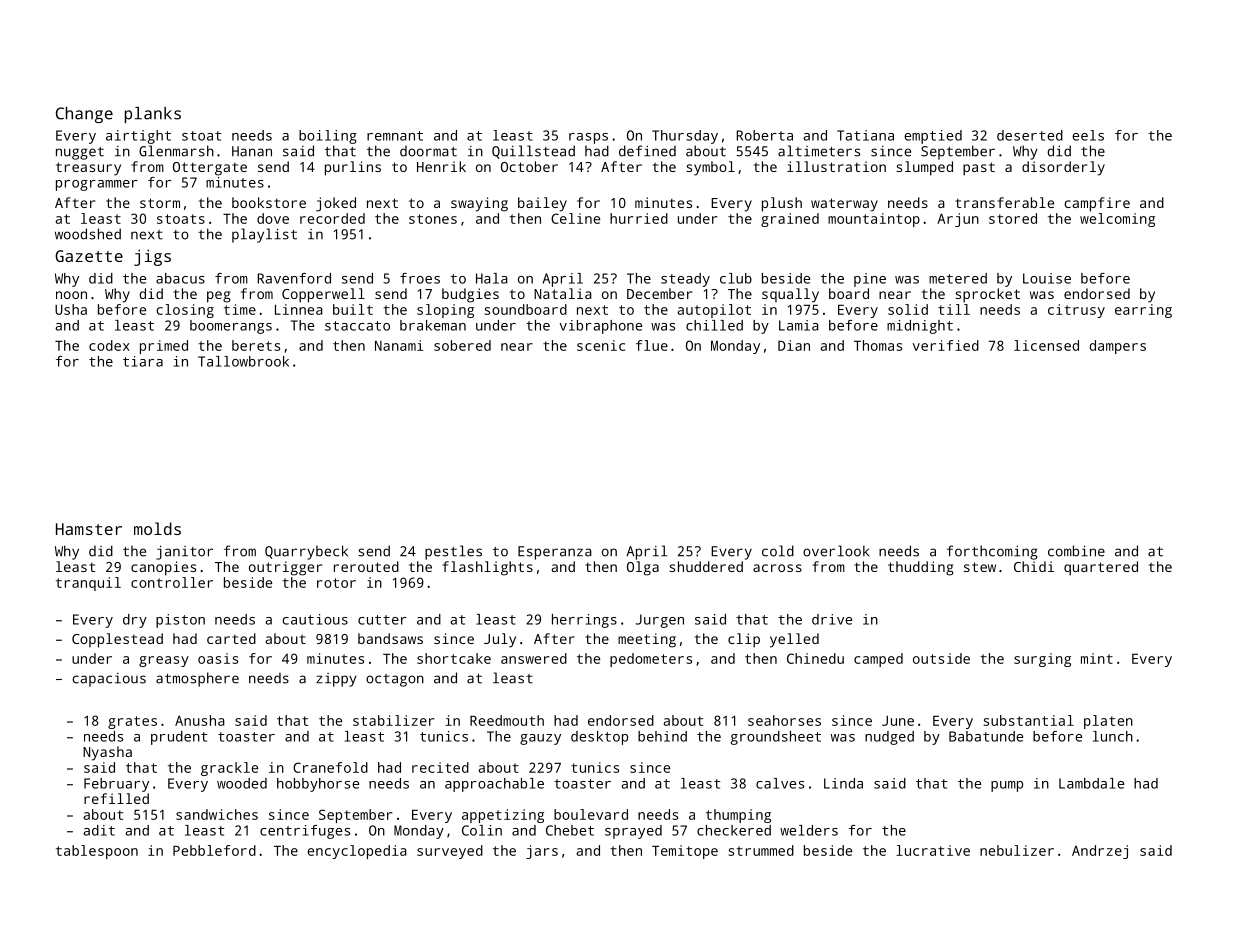 Image resolution: width=1233 pixels, height=952 pixels. What do you see at coordinates (153, 115) in the image?
I see `planks` at bounding box center [153, 115].
